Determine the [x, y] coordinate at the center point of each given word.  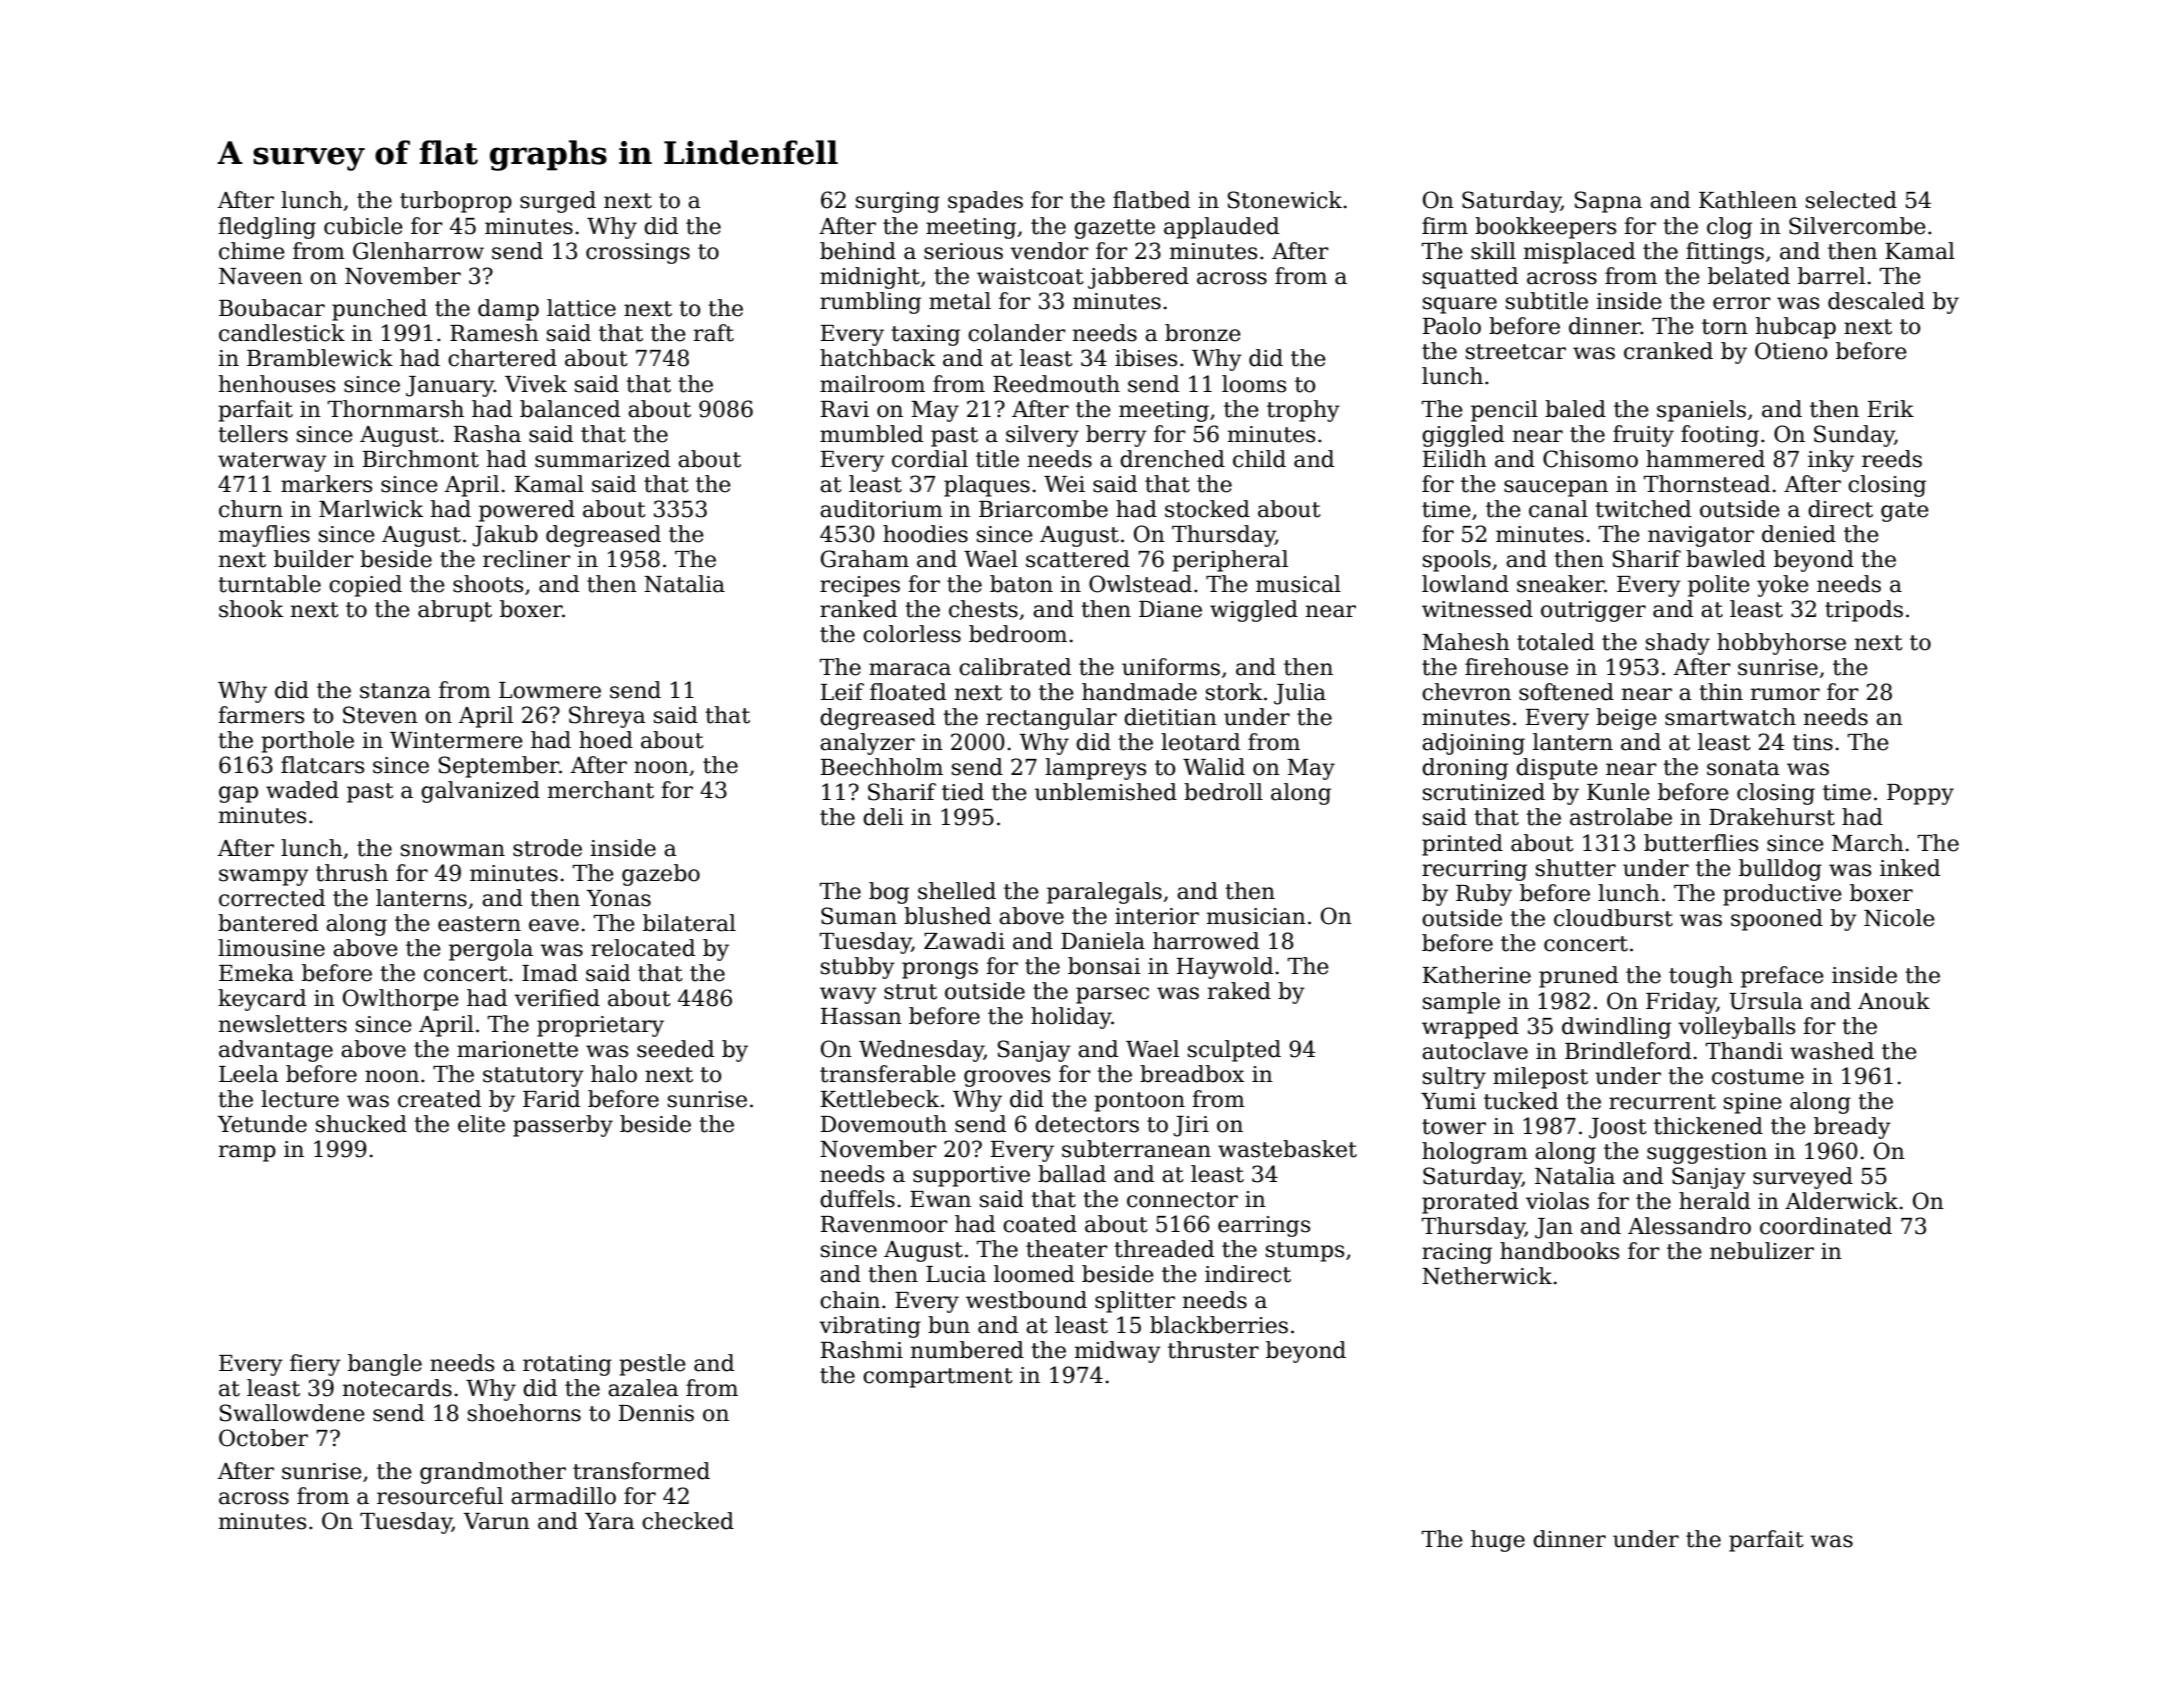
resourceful [440, 1496]
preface [1782, 977]
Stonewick [1285, 200]
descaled [1876, 301]
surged [558, 202]
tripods [1864, 611]
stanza [395, 691]
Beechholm [882, 767]
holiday [1071, 1018]
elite [481, 1124]
